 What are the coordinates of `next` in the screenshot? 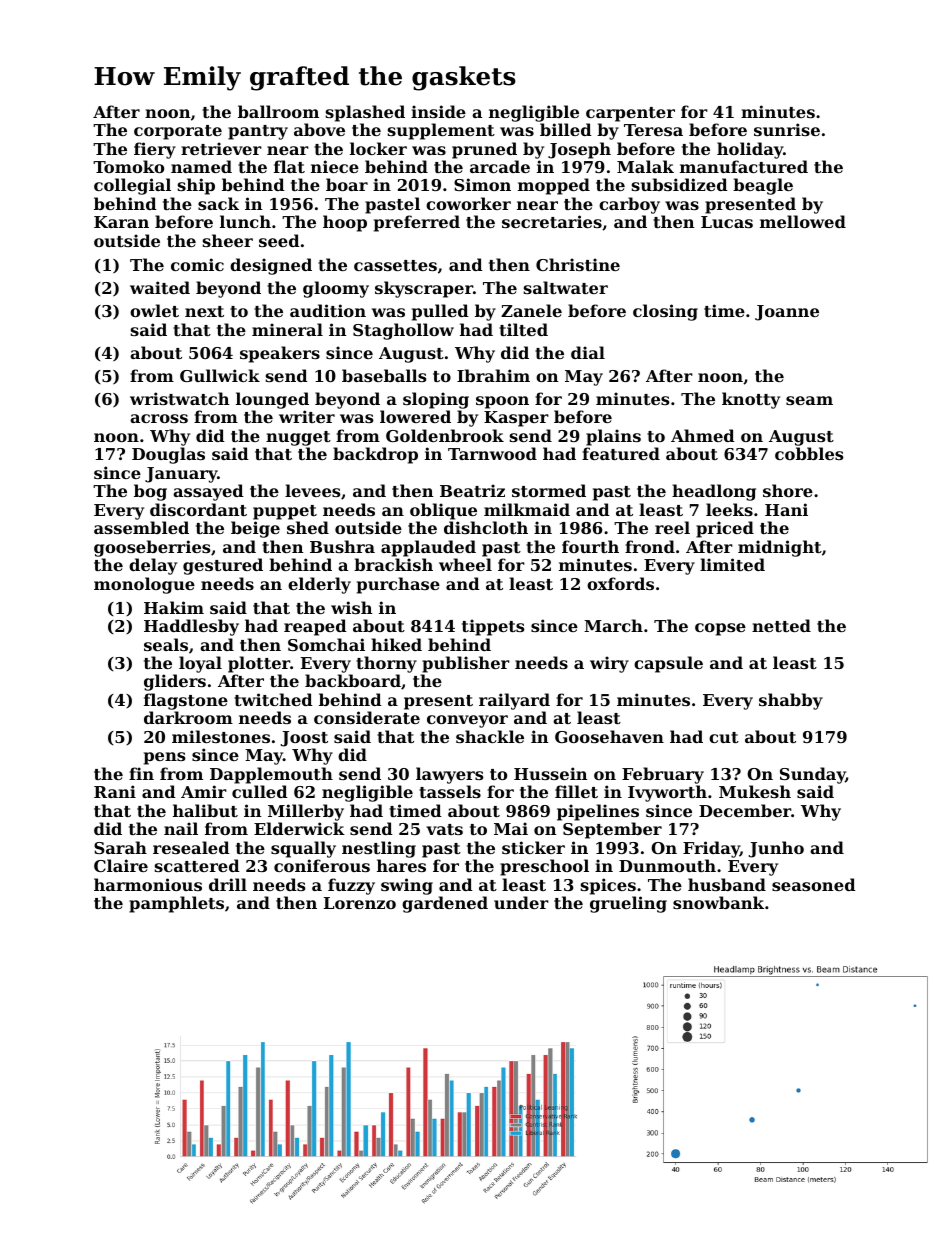 It's located at (204, 311).
